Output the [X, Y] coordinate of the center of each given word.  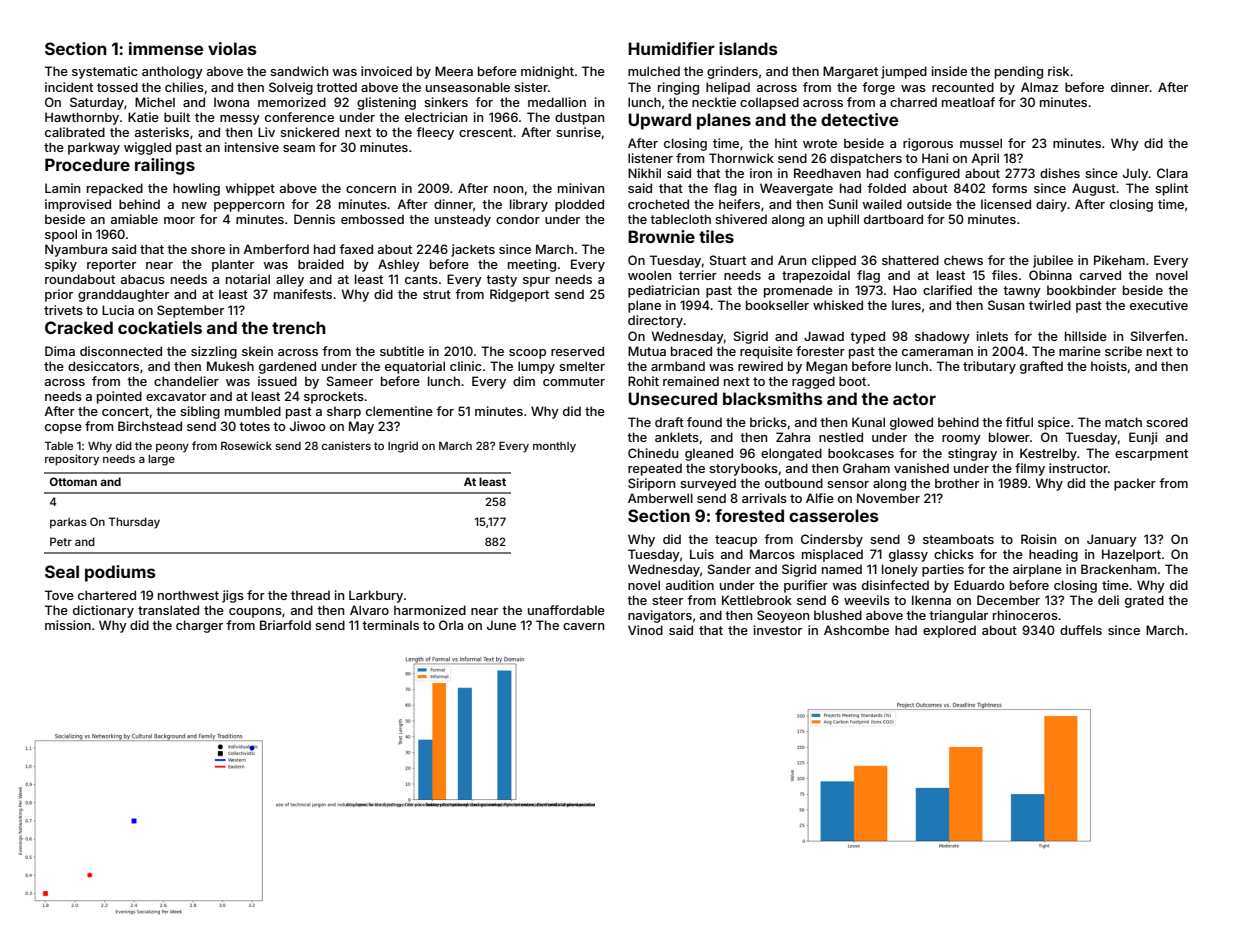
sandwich [299, 71]
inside [949, 71]
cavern [583, 626]
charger [199, 626]
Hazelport [1131, 555]
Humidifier [671, 48]
